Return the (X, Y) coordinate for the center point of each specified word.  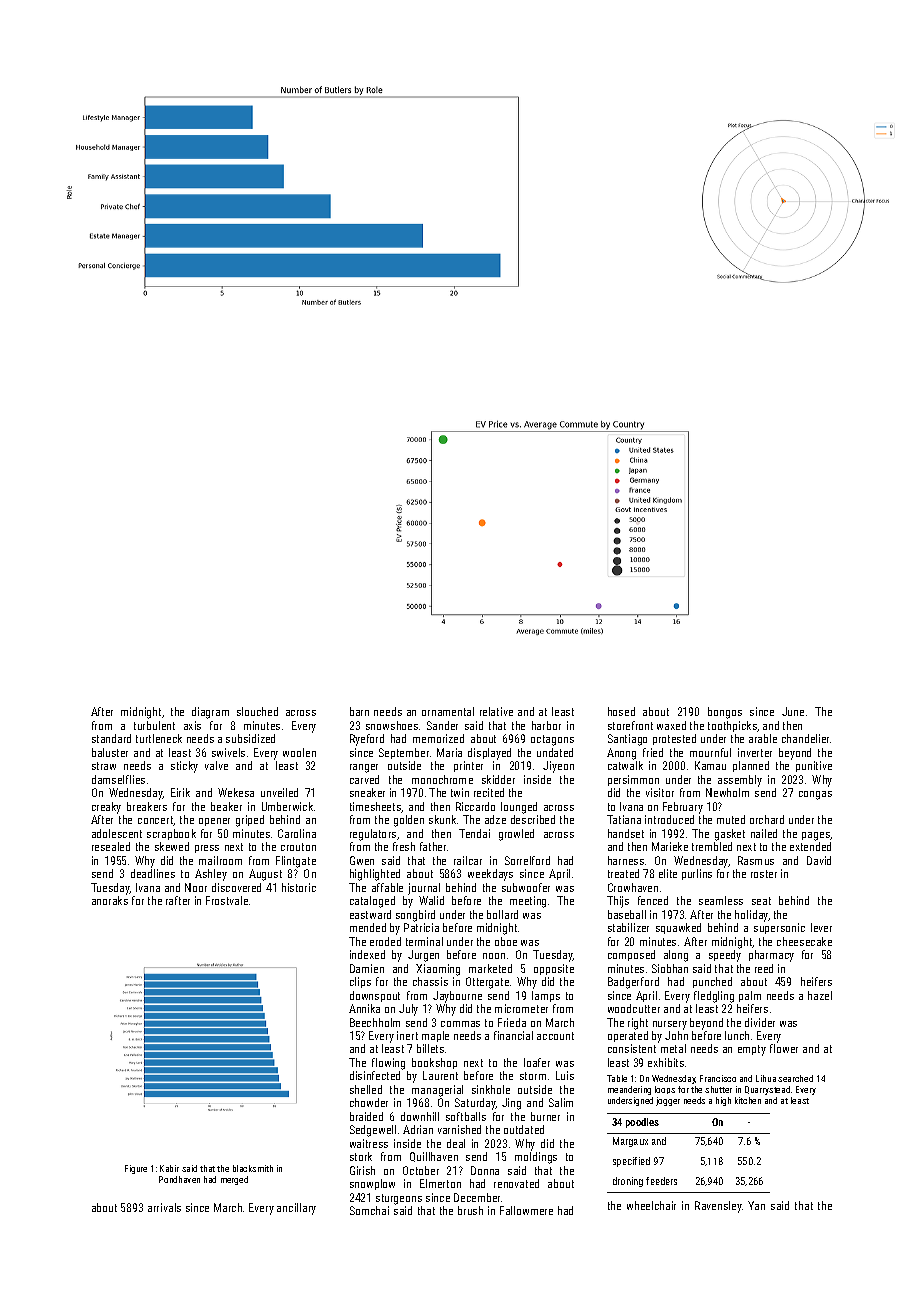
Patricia (421, 927)
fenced (653, 900)
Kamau (710, 765)
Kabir (169, 1168)
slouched (257, 711)
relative (496, 711)
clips (360, 982)
